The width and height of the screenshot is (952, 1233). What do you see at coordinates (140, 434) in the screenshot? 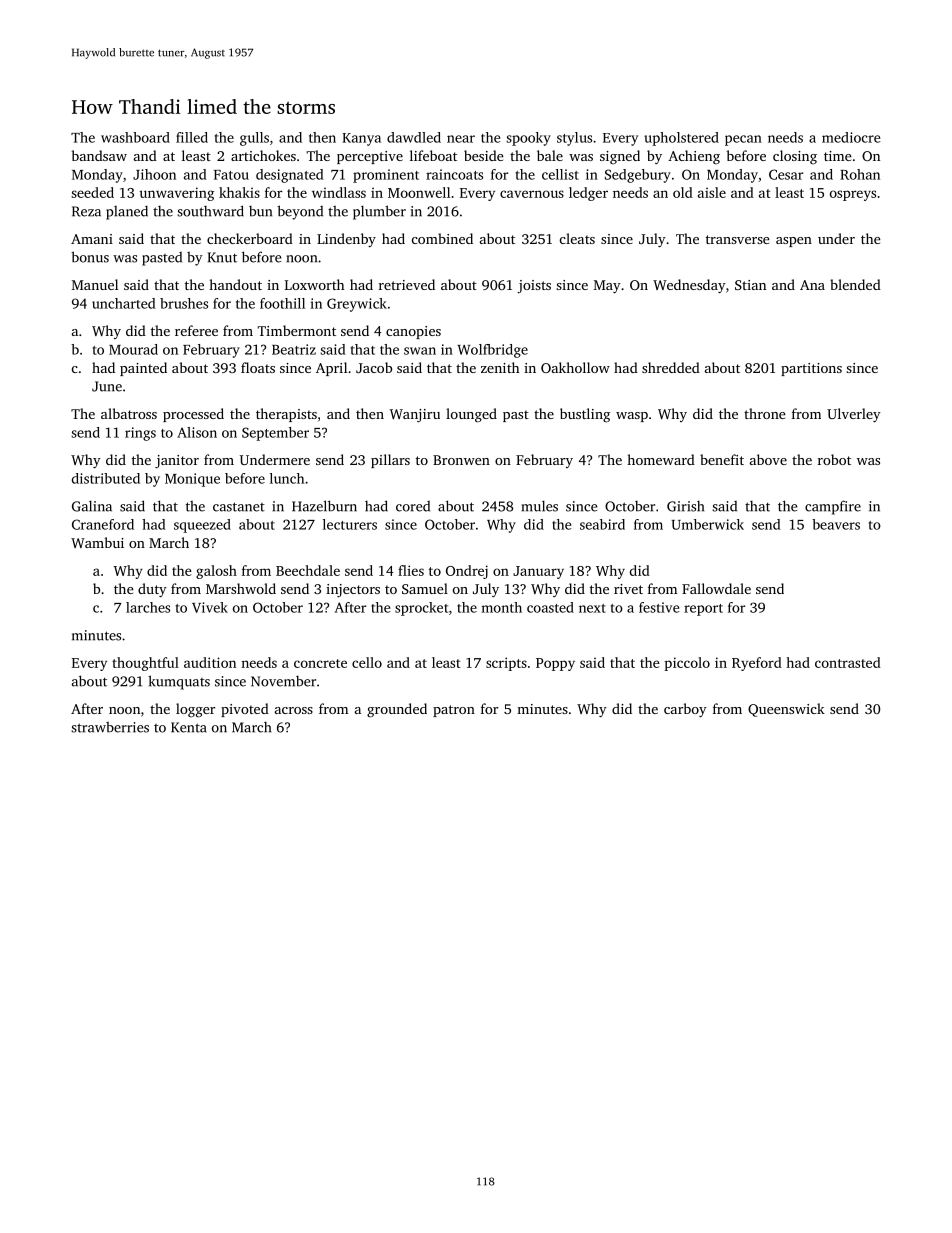
I see `rings` at bounding box center [140, 434].
